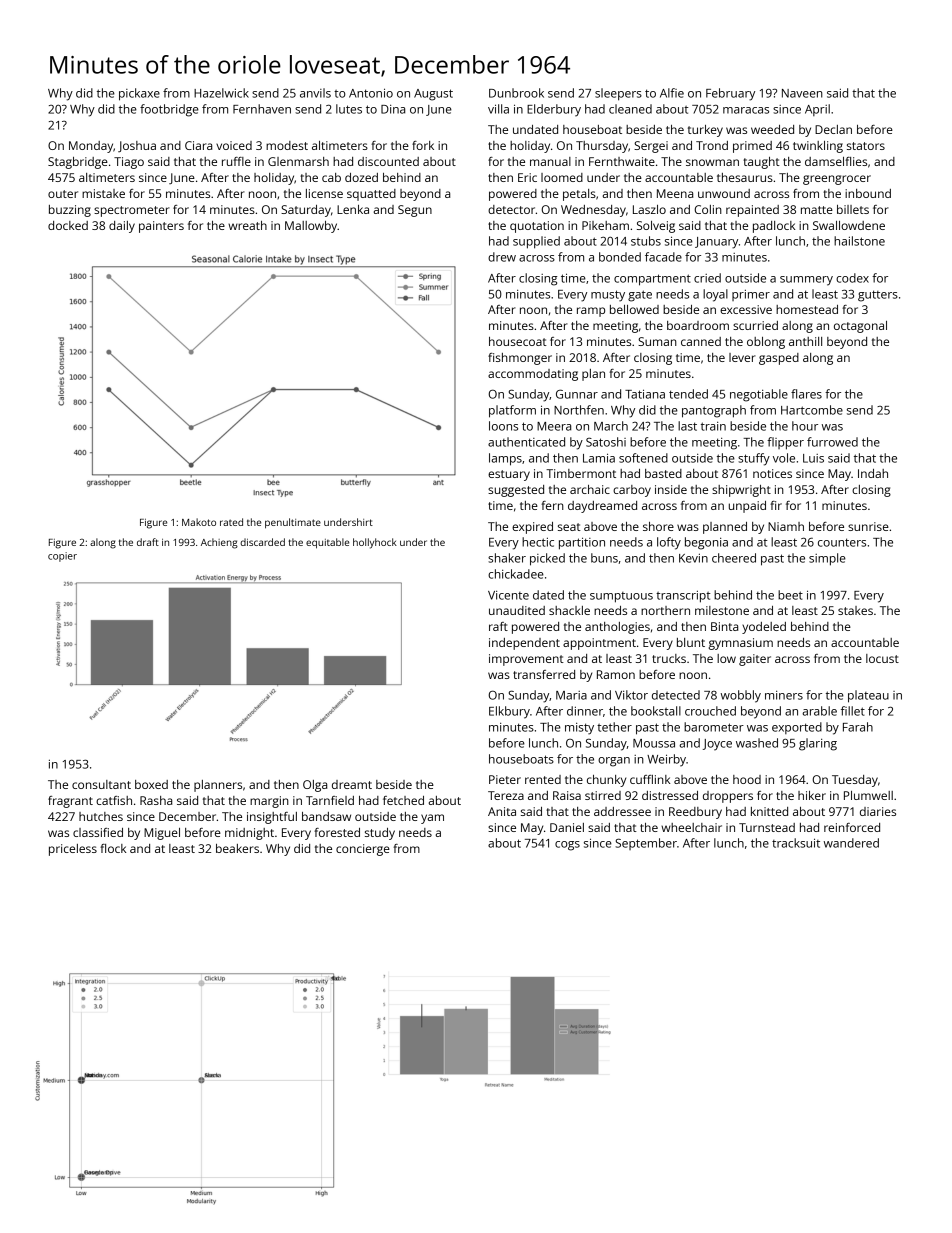 This document has height=1233, width=952. What do you see at coordinates (802, 93) in the document?
I see `Naveen` at bounding box center [802, 93].
